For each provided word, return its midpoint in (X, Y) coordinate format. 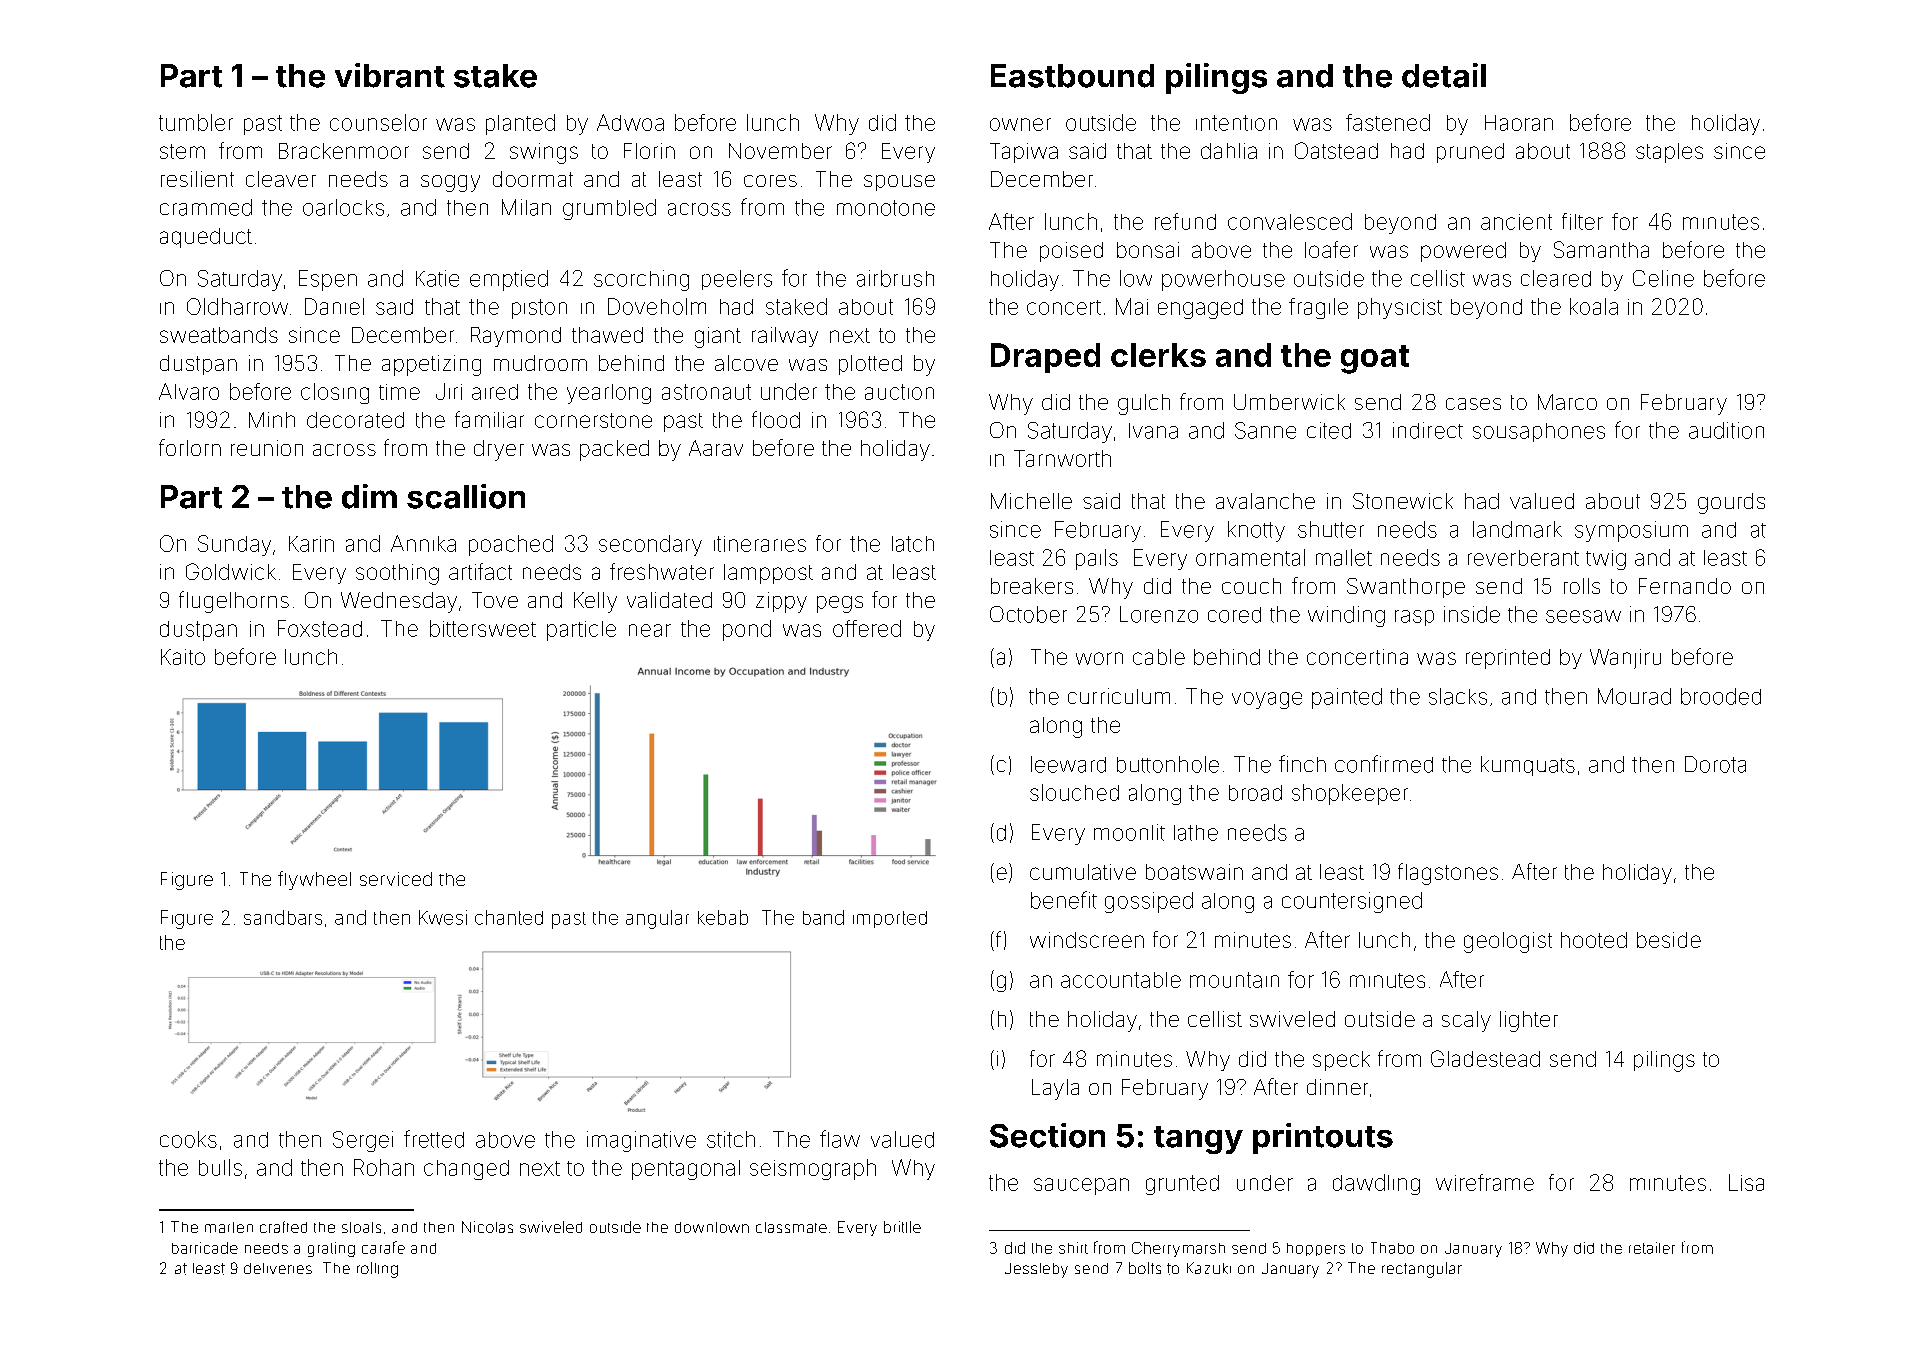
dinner (1337, 1087)
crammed (206, 207)
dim (369, 496)
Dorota (1715, 764)
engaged (1200, 309)
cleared (1556, 278)
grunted (1182, 1185)
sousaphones (1539, 432)
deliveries (278, 1268)
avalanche (1265, 501)
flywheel (314, 880)
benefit (1064, 900)
